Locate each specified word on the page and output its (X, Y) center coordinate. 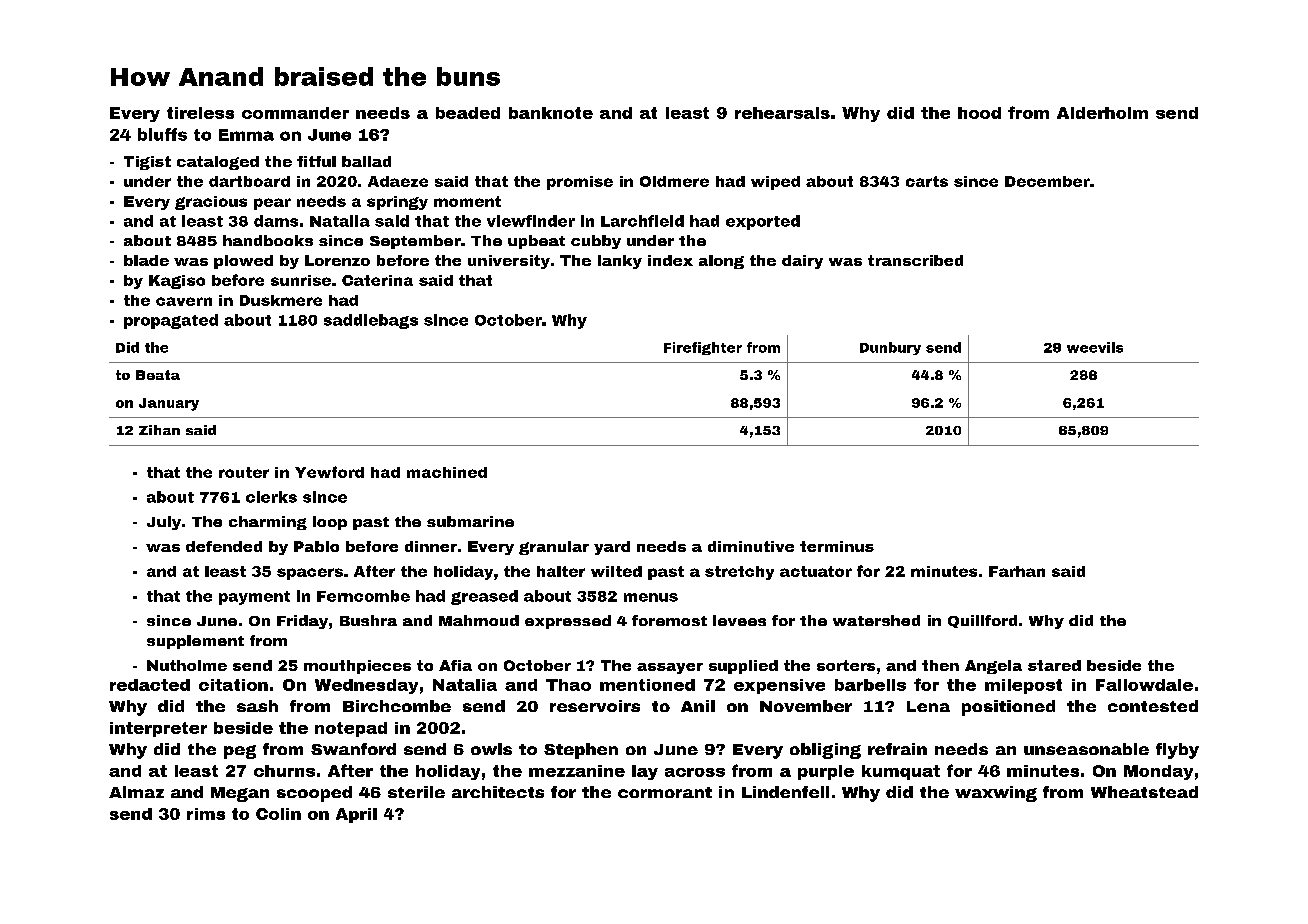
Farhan (1017, 571)
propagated (171, 321)
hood (979, 113)
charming (268, 523)
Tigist (147, 163)
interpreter (158, 729)
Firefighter (703, 348)
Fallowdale (1144, 685)
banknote (551, 113)
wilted (616, 571)
